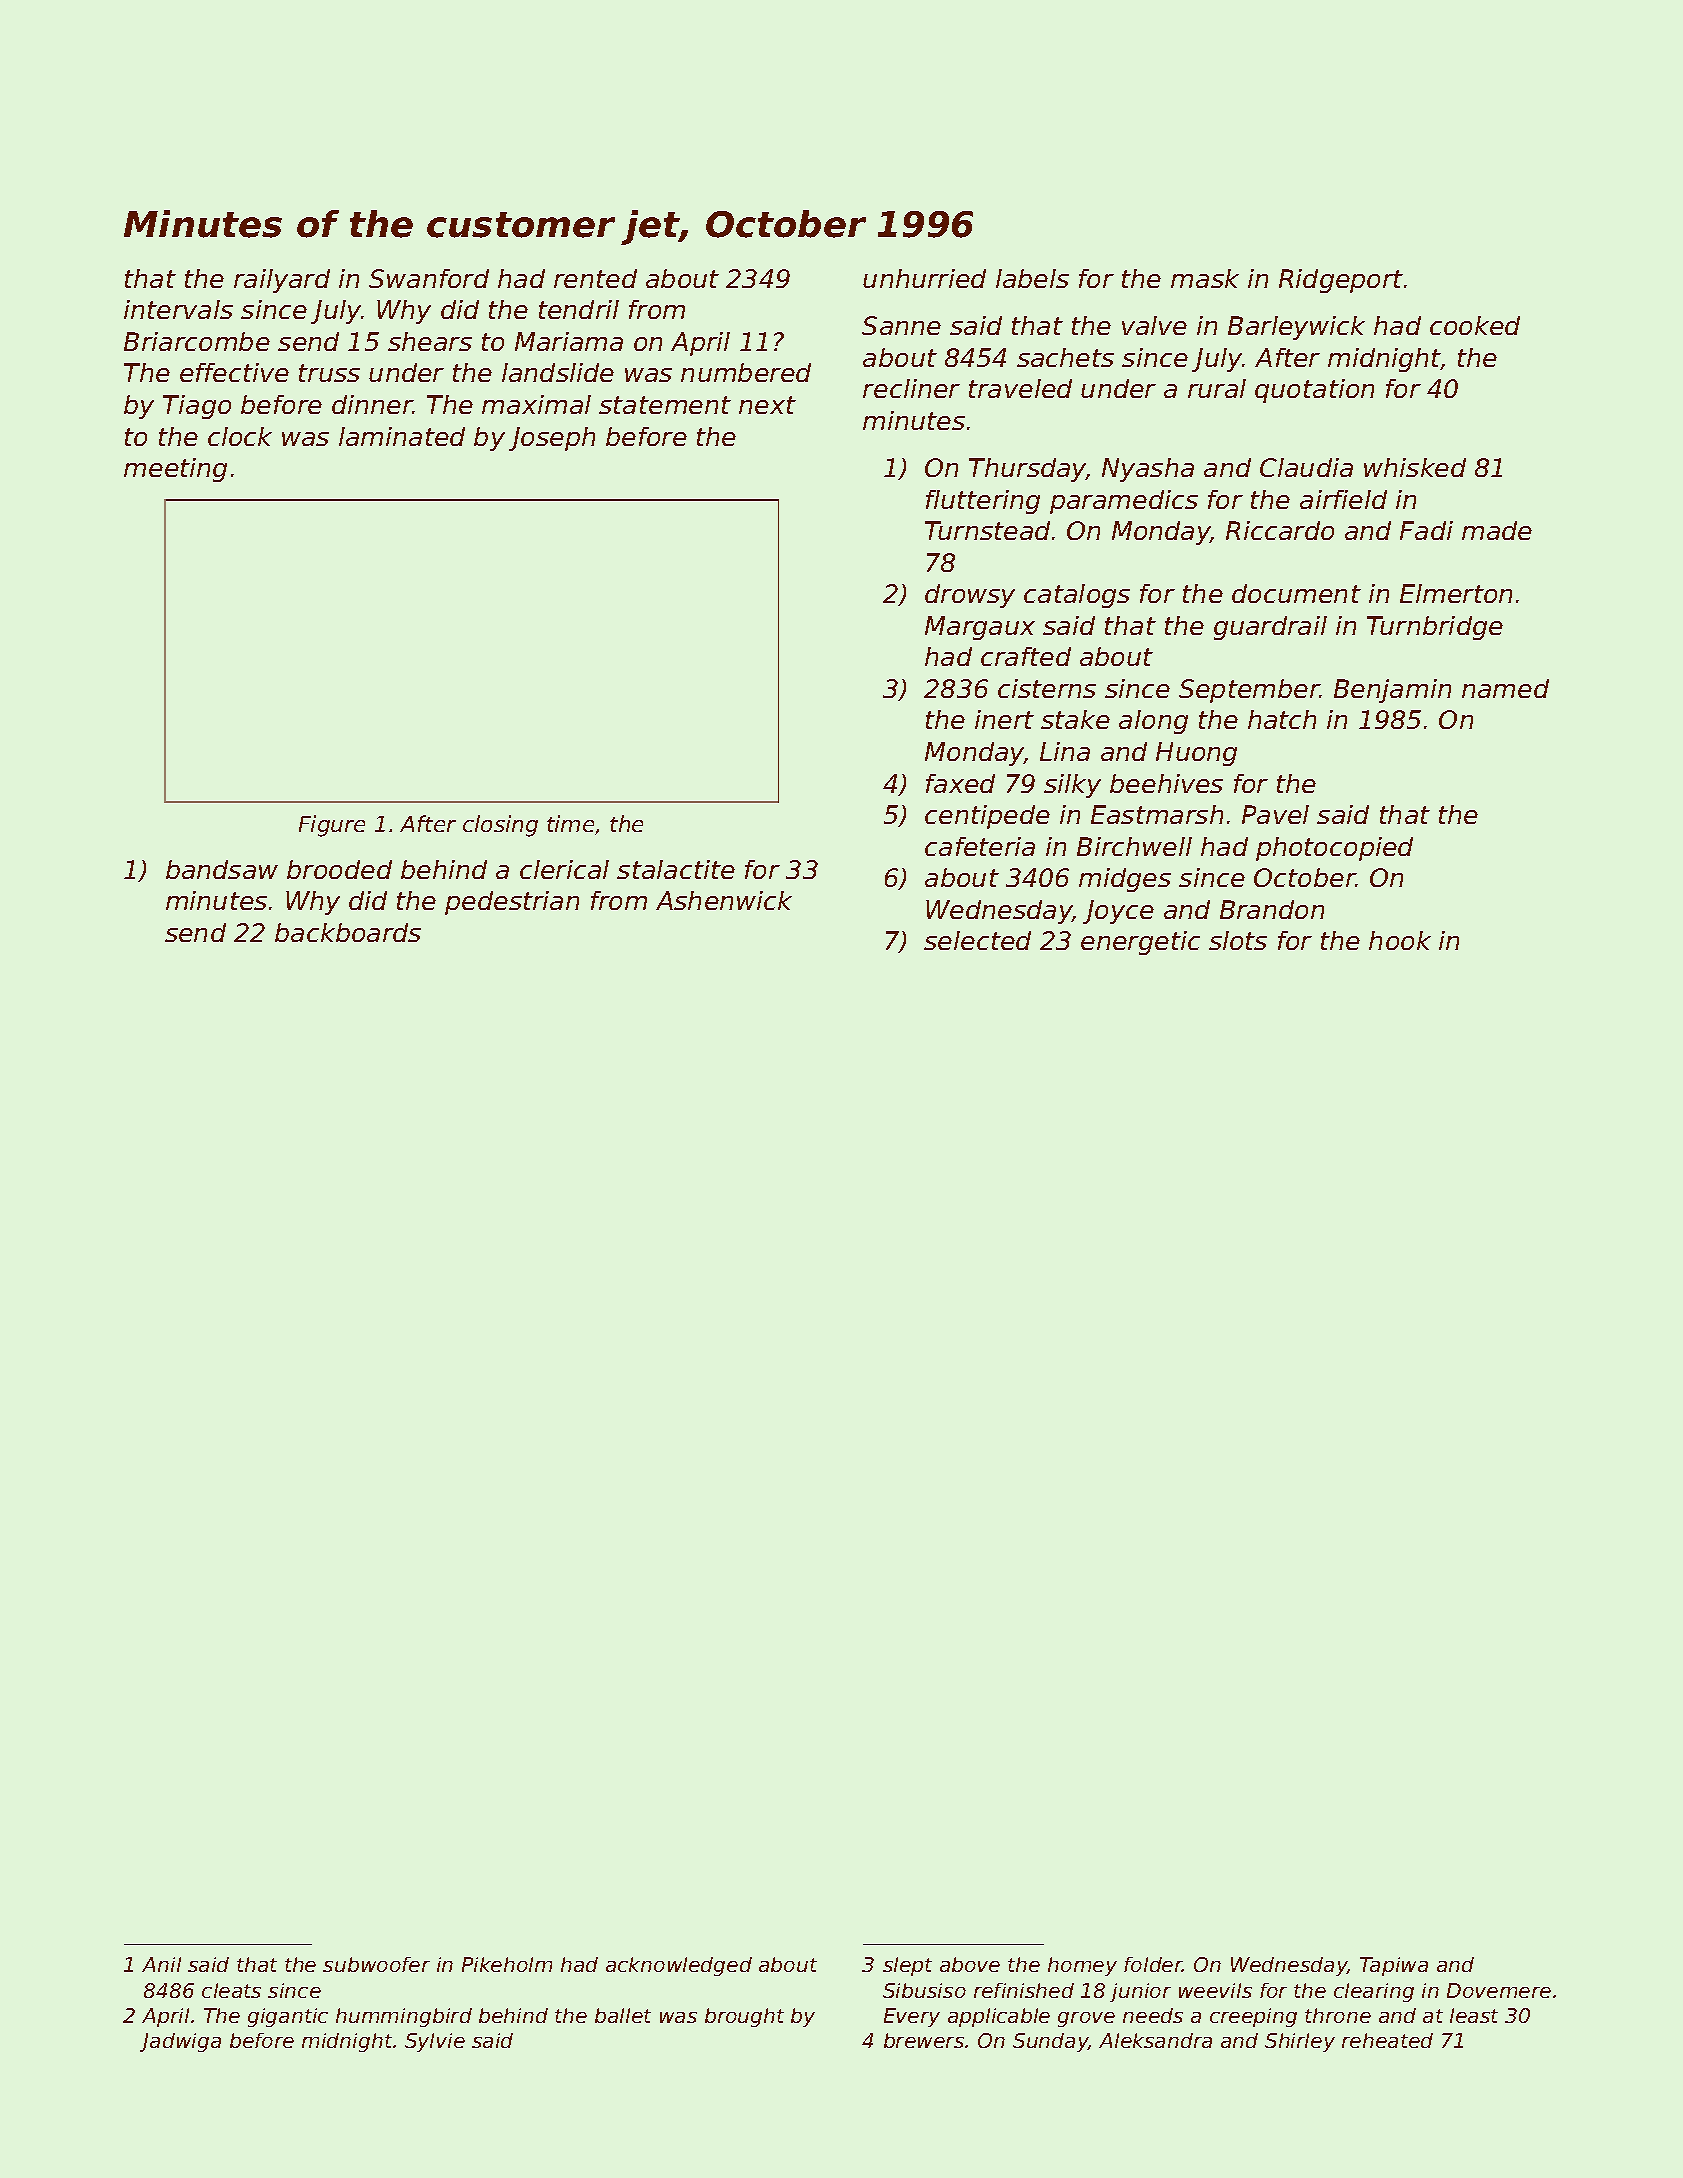 This document has width=1683, height=2178. What do you see at coordinates (552, 439) in the document?
I see `Joseph` at bounding box center [552, 439].
